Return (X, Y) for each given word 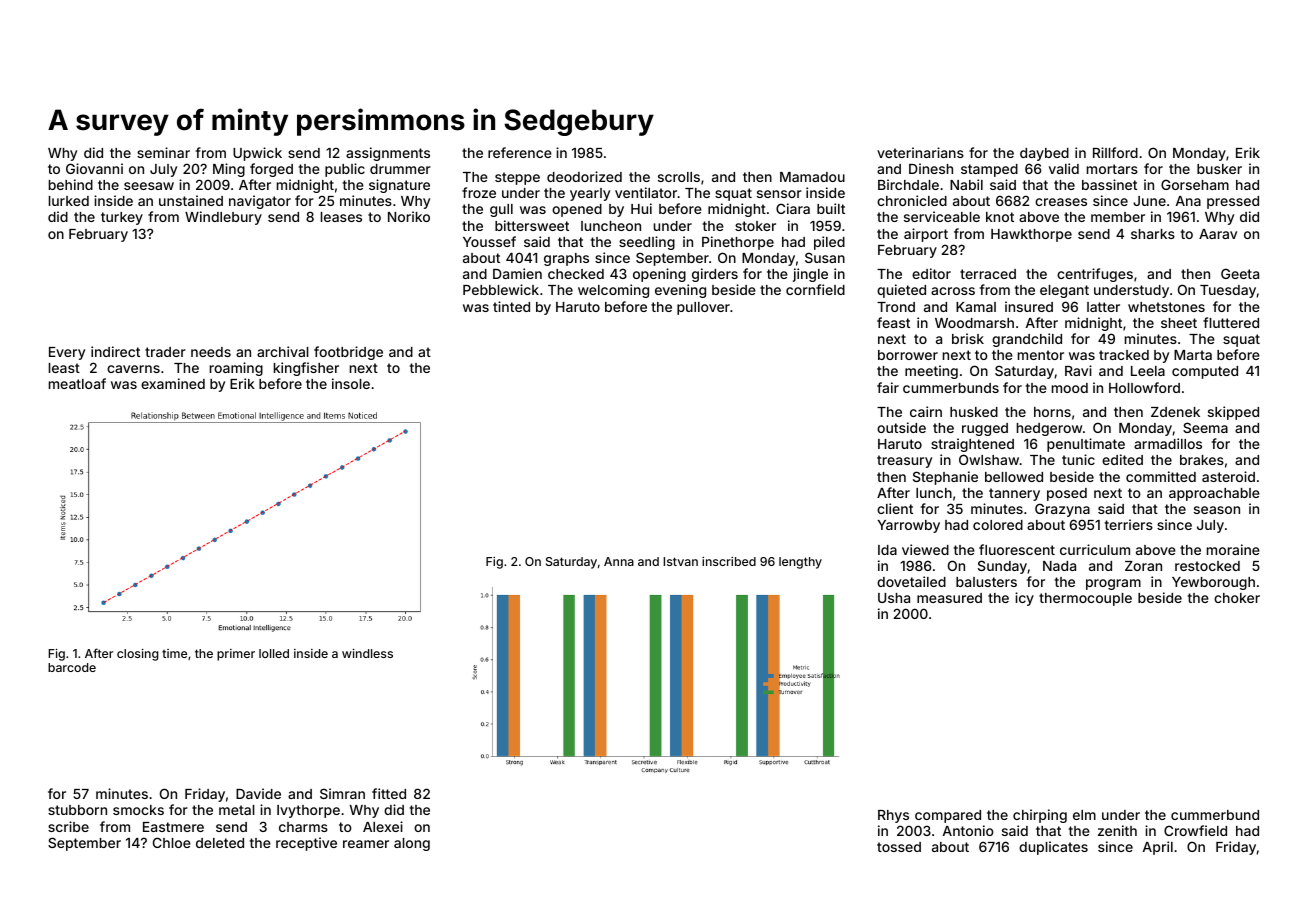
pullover (703, 308)
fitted (389, 793)
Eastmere (173, 827)
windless (367, 653)
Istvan (680, 561)
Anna (619, 561)
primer (236, 655)
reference (520, 152)
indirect (115, 351)
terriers (1129, 524)
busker (1219, 169)
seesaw (149, 186)
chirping (1040, 816)
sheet (1179, 323)
